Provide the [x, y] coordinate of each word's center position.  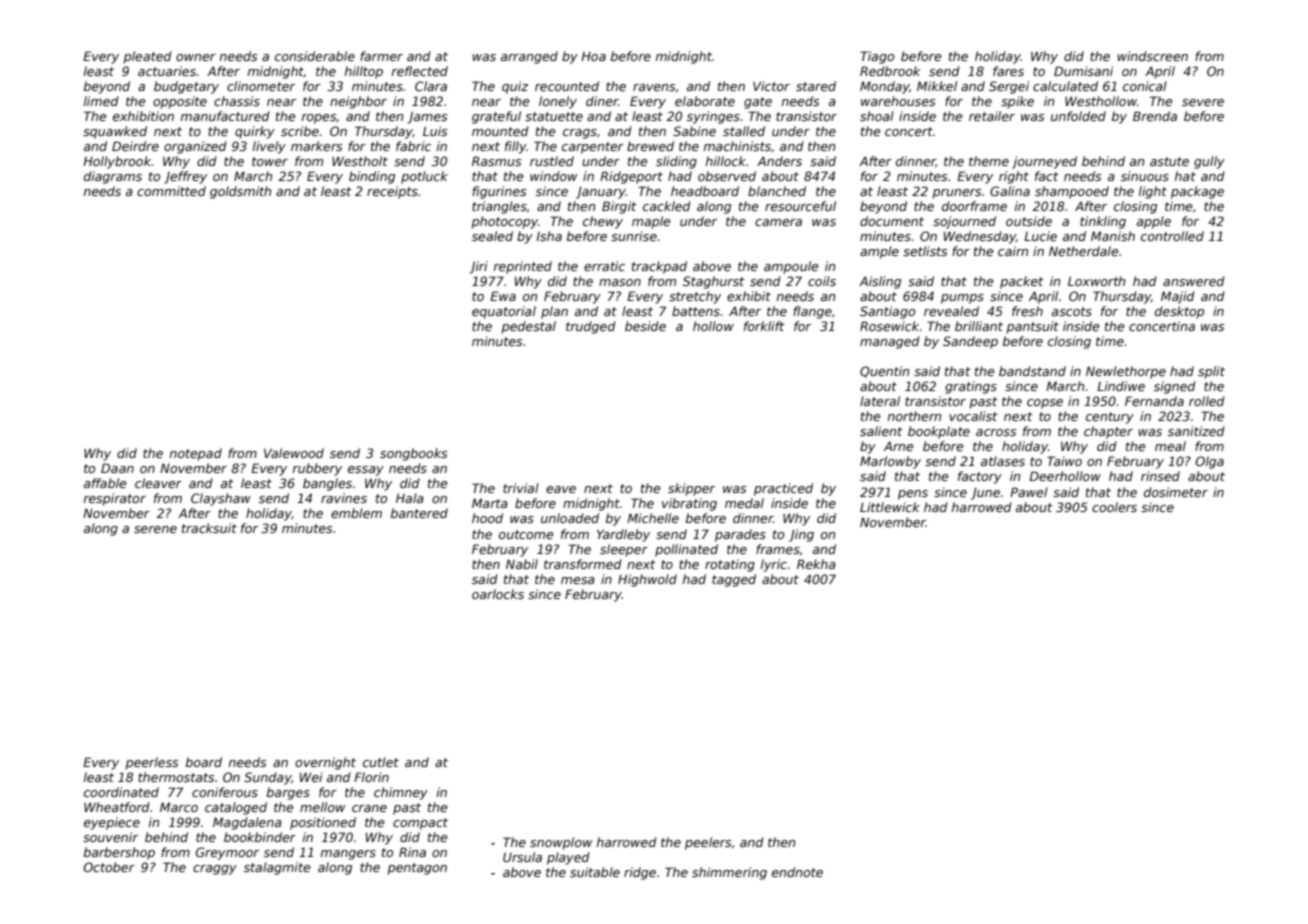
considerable [315, 56]
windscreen [1152, 56]
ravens [654, 87]
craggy [215, 870]
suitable [595, 872]
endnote [797, 872]
